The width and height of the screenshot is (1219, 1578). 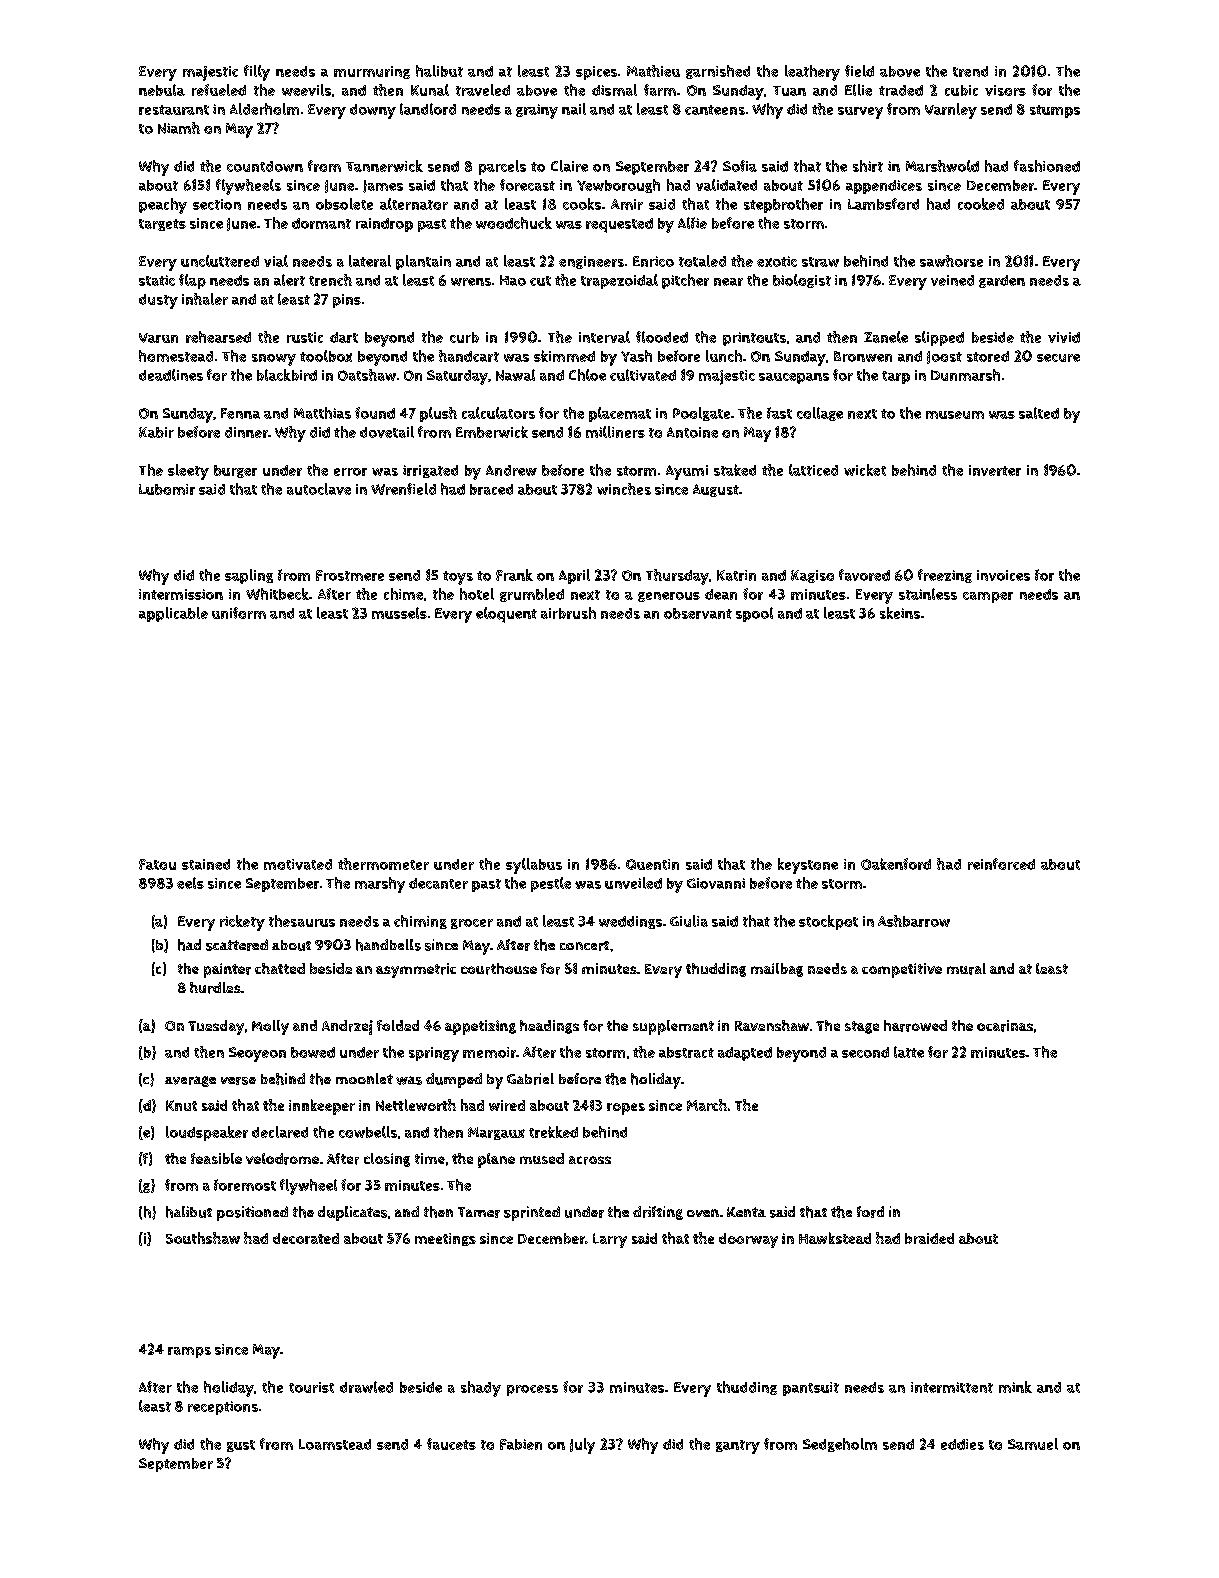 I want to click on generous, so click(x=669, y=597).
